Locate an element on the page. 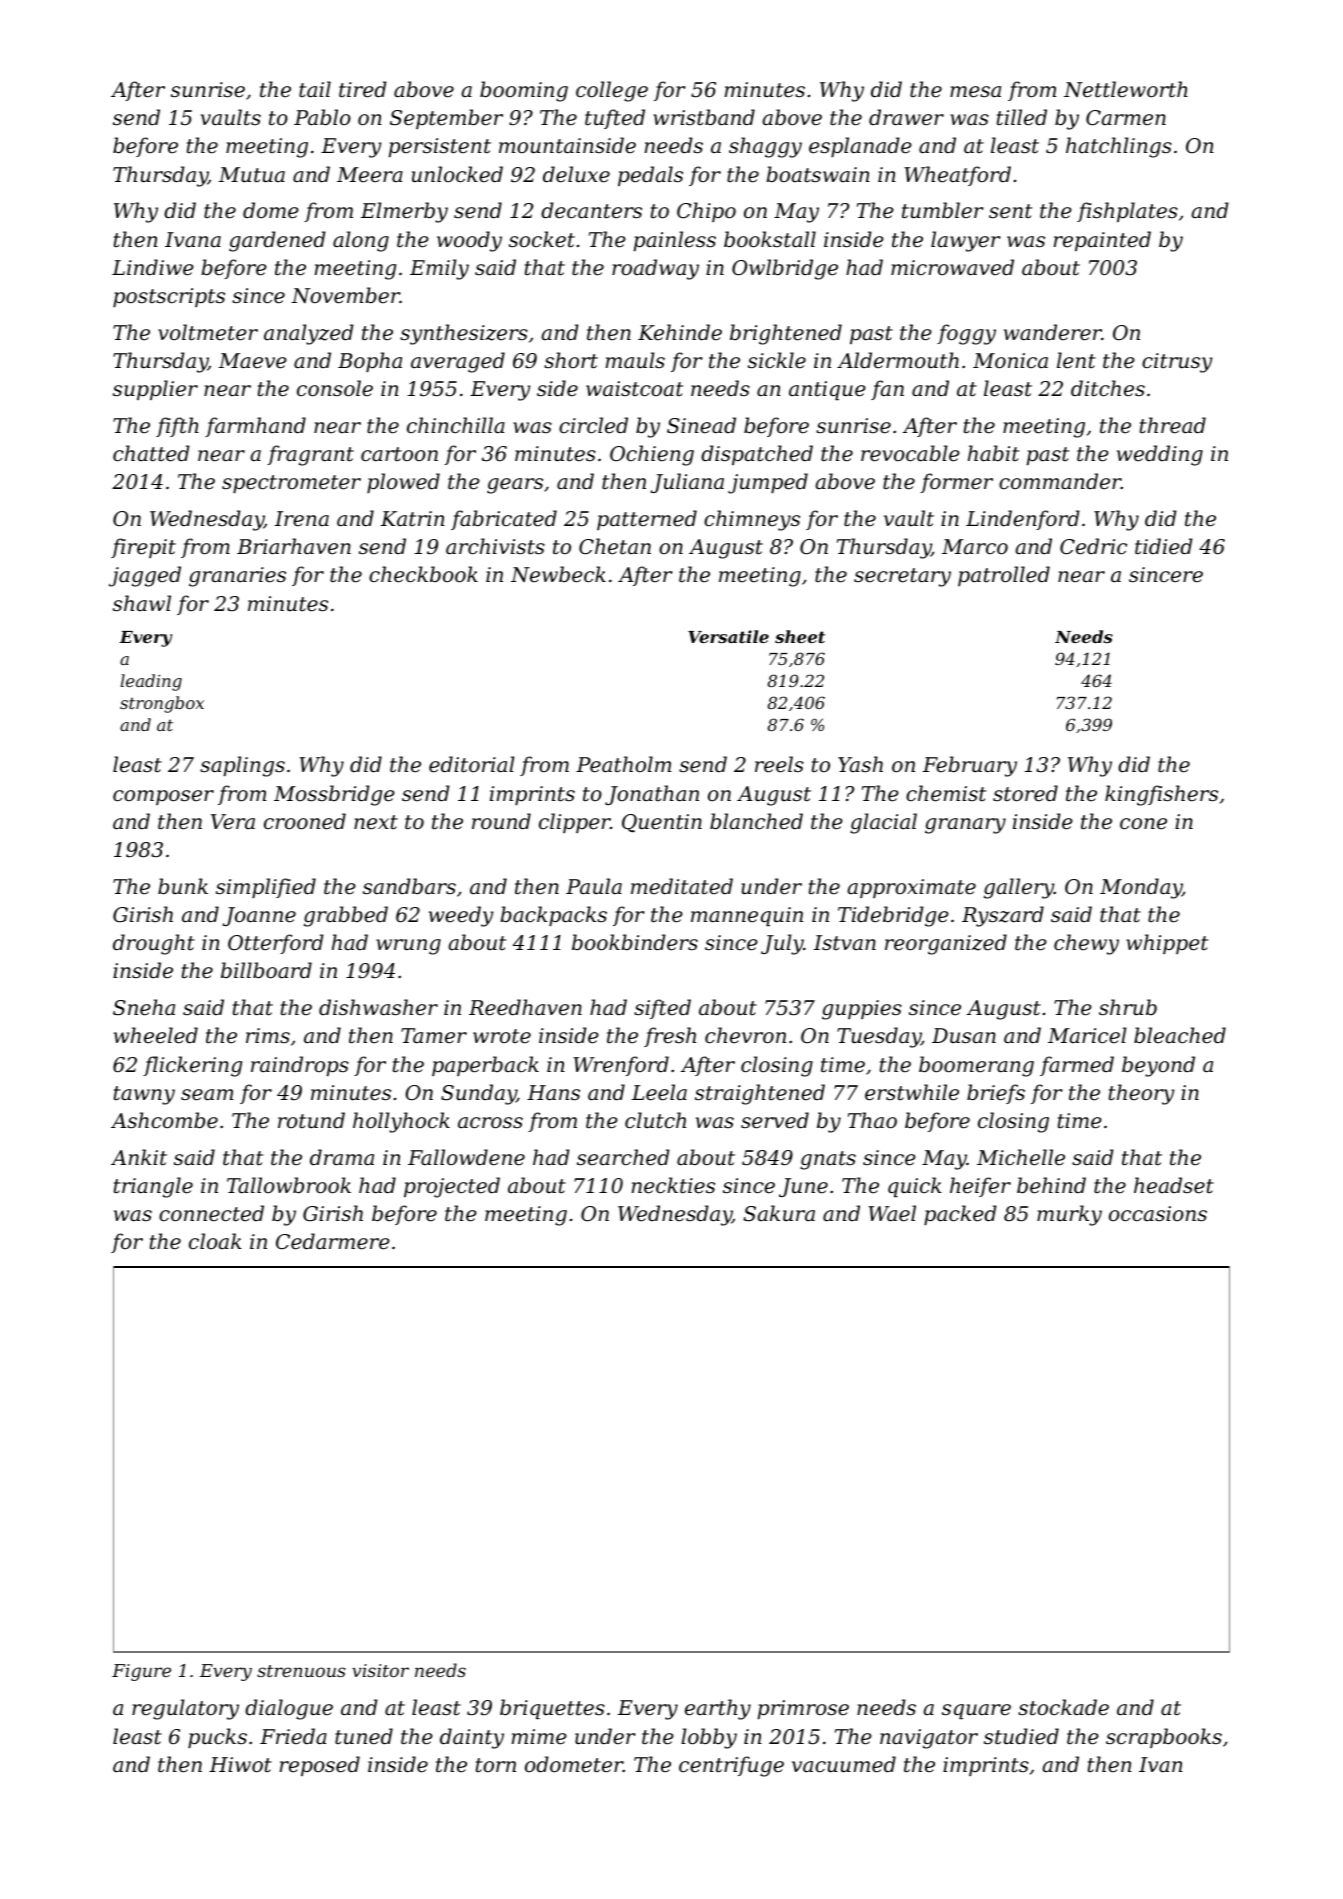 The width and height of the image is (1343, 1899). backpacks is located at coordinates (553, 916).
